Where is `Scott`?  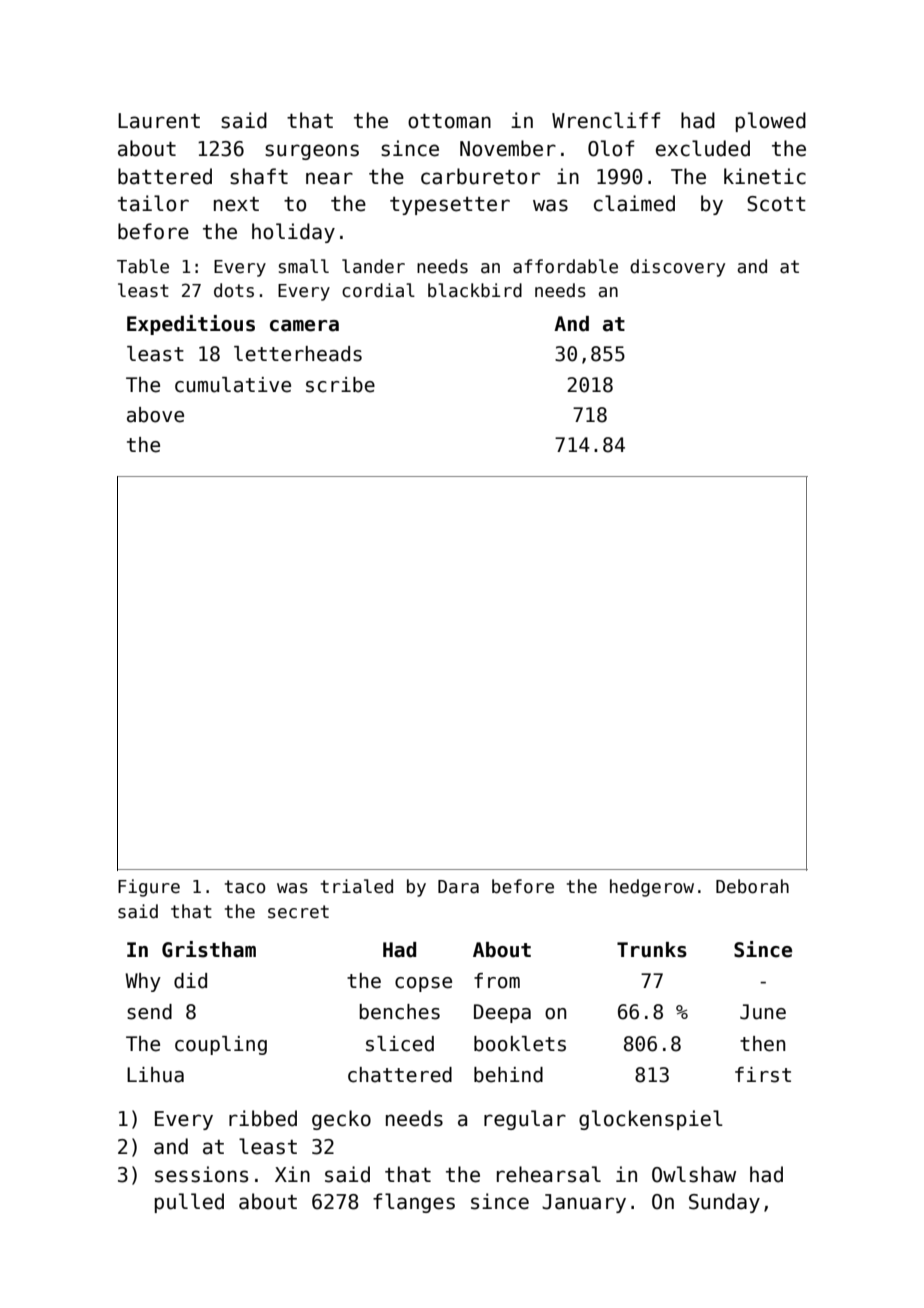 Scott is located at coordinates (776, 204).
